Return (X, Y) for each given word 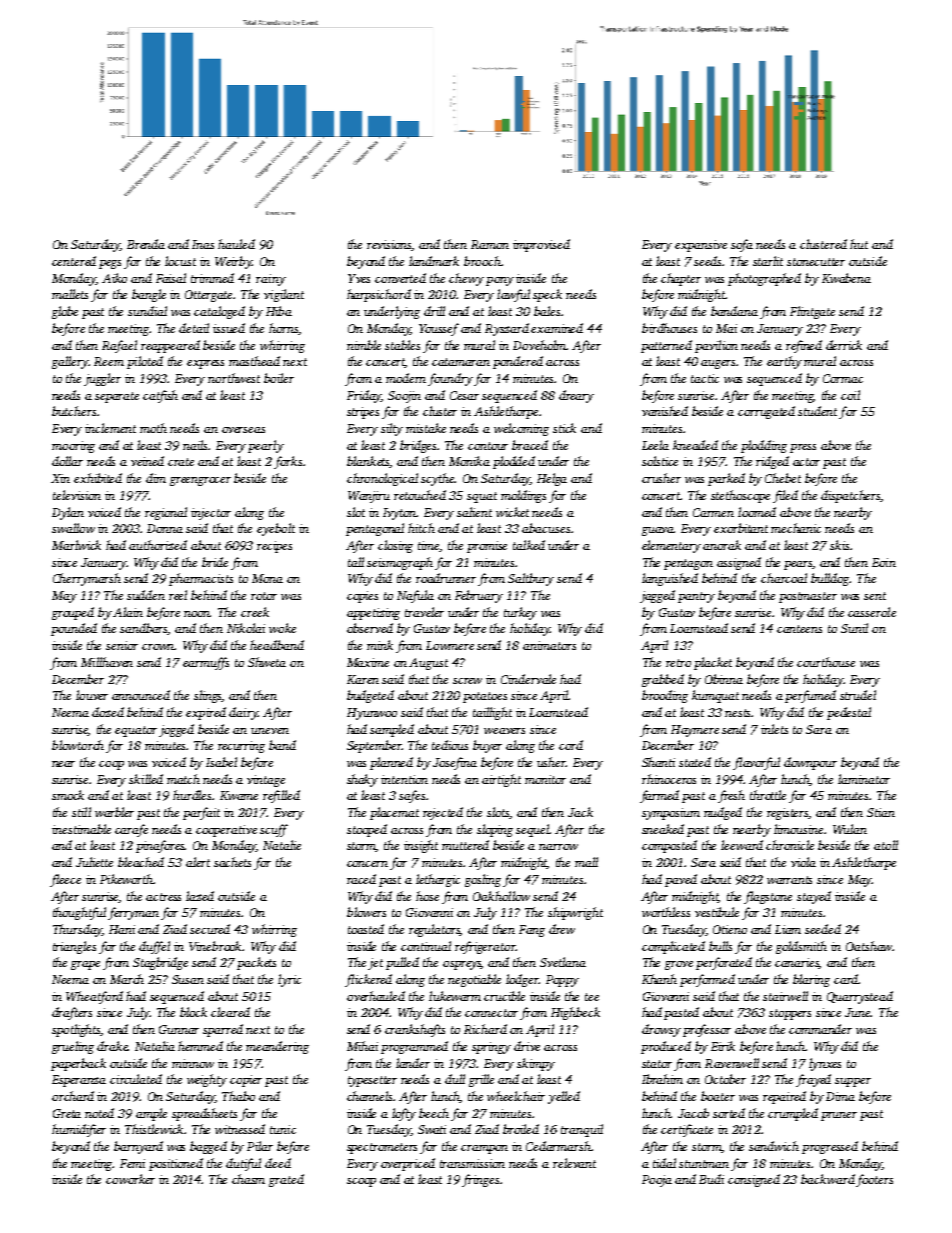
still (81, 812)
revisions (390, 245)
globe (65, 312)
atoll (886, 845)
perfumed (810, 696)
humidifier (79, 1130)
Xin (60, 478)
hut (859, 244)
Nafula (415, 596)
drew (562, 929)
